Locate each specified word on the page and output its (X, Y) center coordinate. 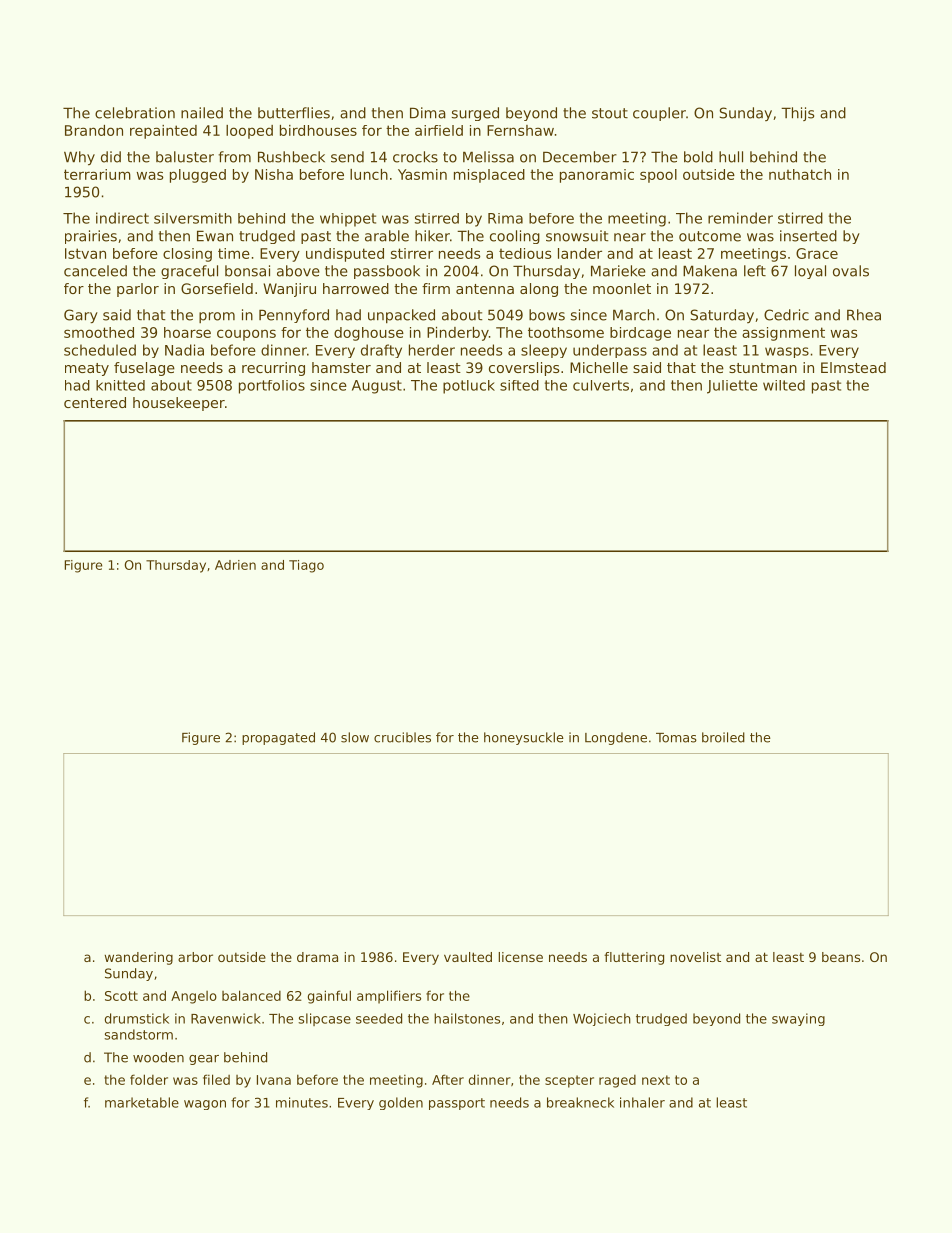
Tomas (676, 738)
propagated (278, 738)
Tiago (306, 566)
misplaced (489, 176)
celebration (135, 113)
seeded (379, 1018)
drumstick (137, 1018)
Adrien (235, 565)
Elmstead (853, 367)
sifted (519, 385)
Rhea (864, 315)
